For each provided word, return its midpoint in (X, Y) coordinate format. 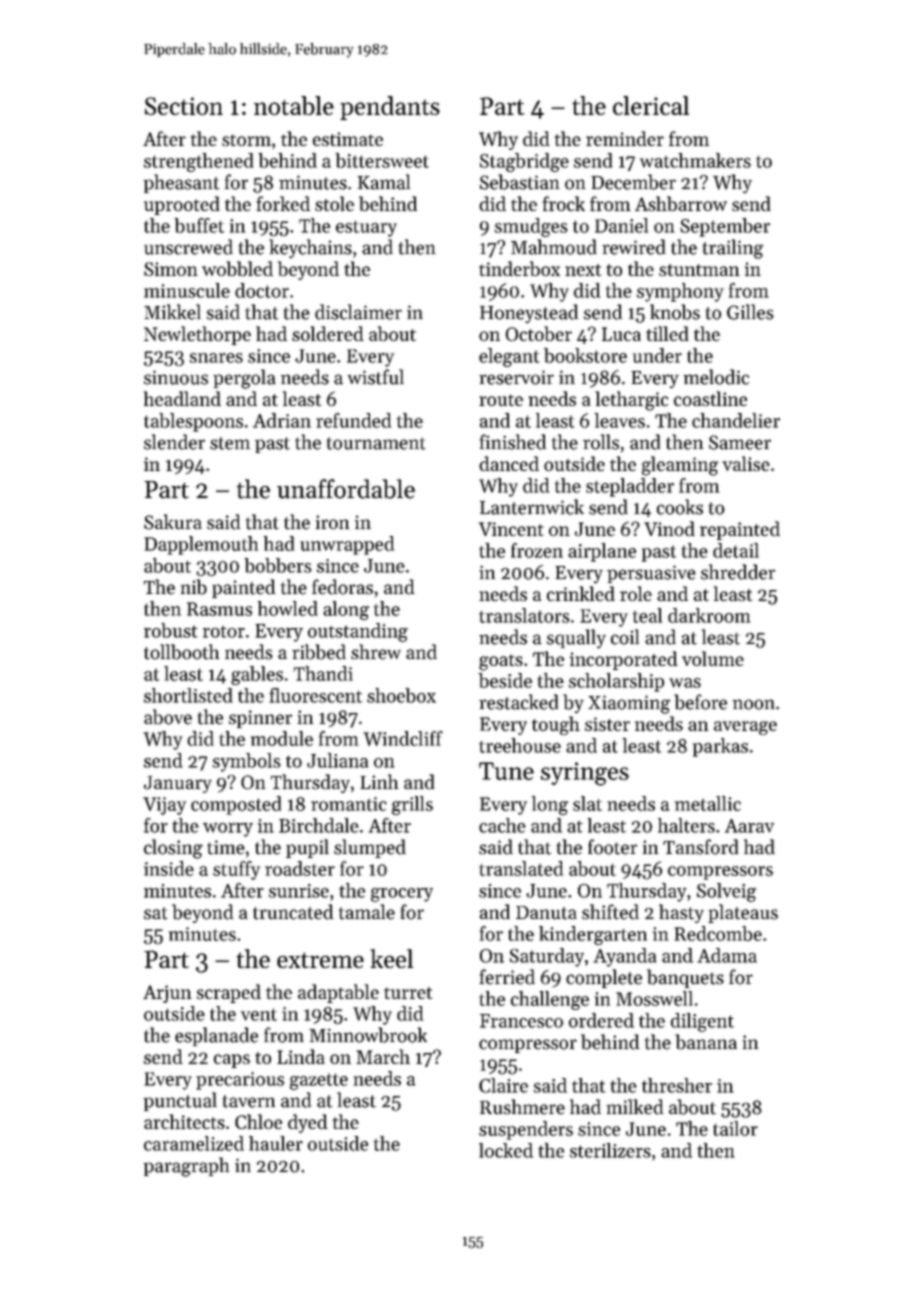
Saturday (547, 957)
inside (169, 868)
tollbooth (181, 652)
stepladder (630, 487)
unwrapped (347, 545)
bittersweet (382, 160)
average (745, 728)
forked (283, 203)
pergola (244, 379)
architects (184, 1121)
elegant (509, 357)
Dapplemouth (201, 545)
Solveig (726, 892)
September (725, 227)
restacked (518, 702)
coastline (710, 398)
